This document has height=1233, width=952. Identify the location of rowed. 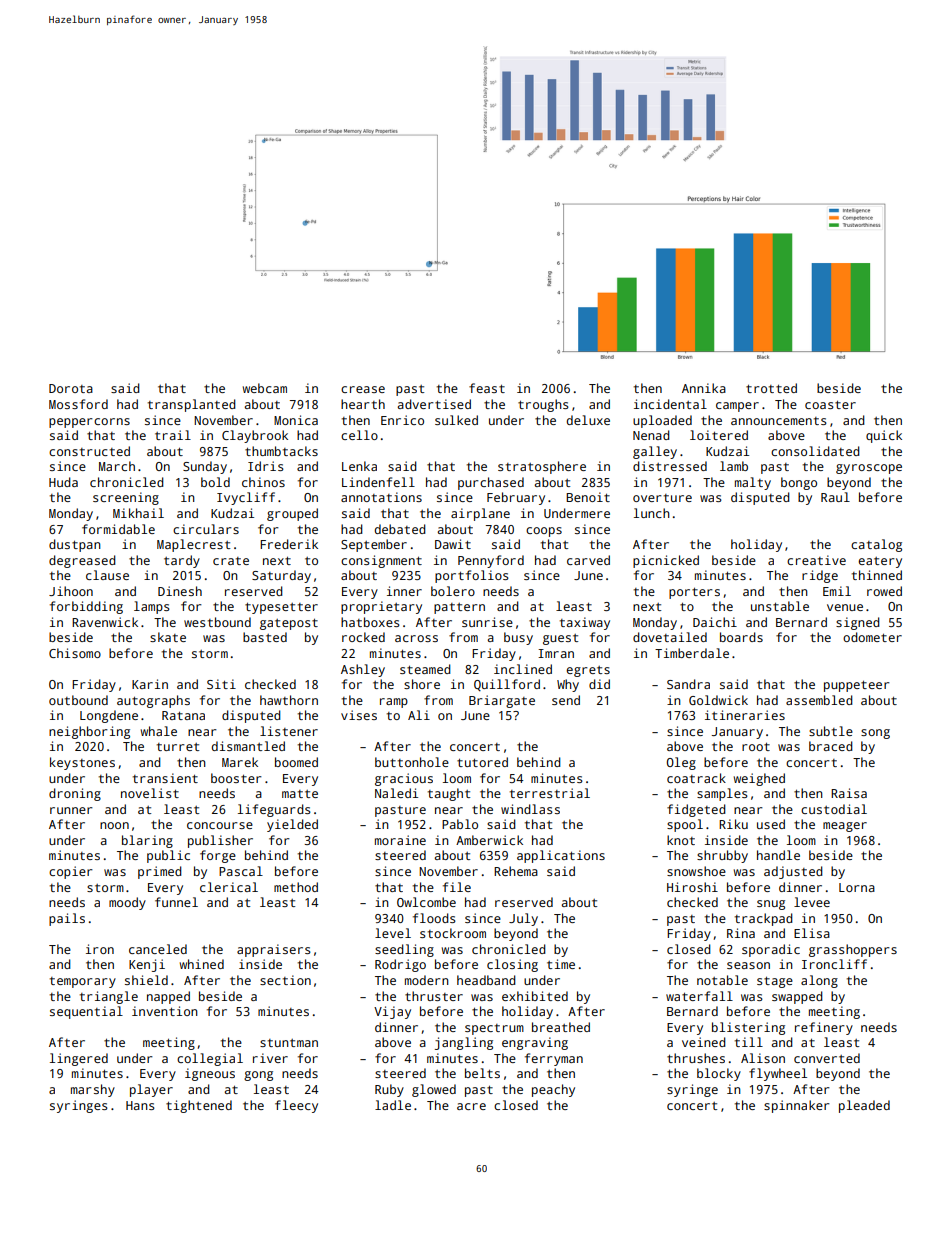
(884, 591).
